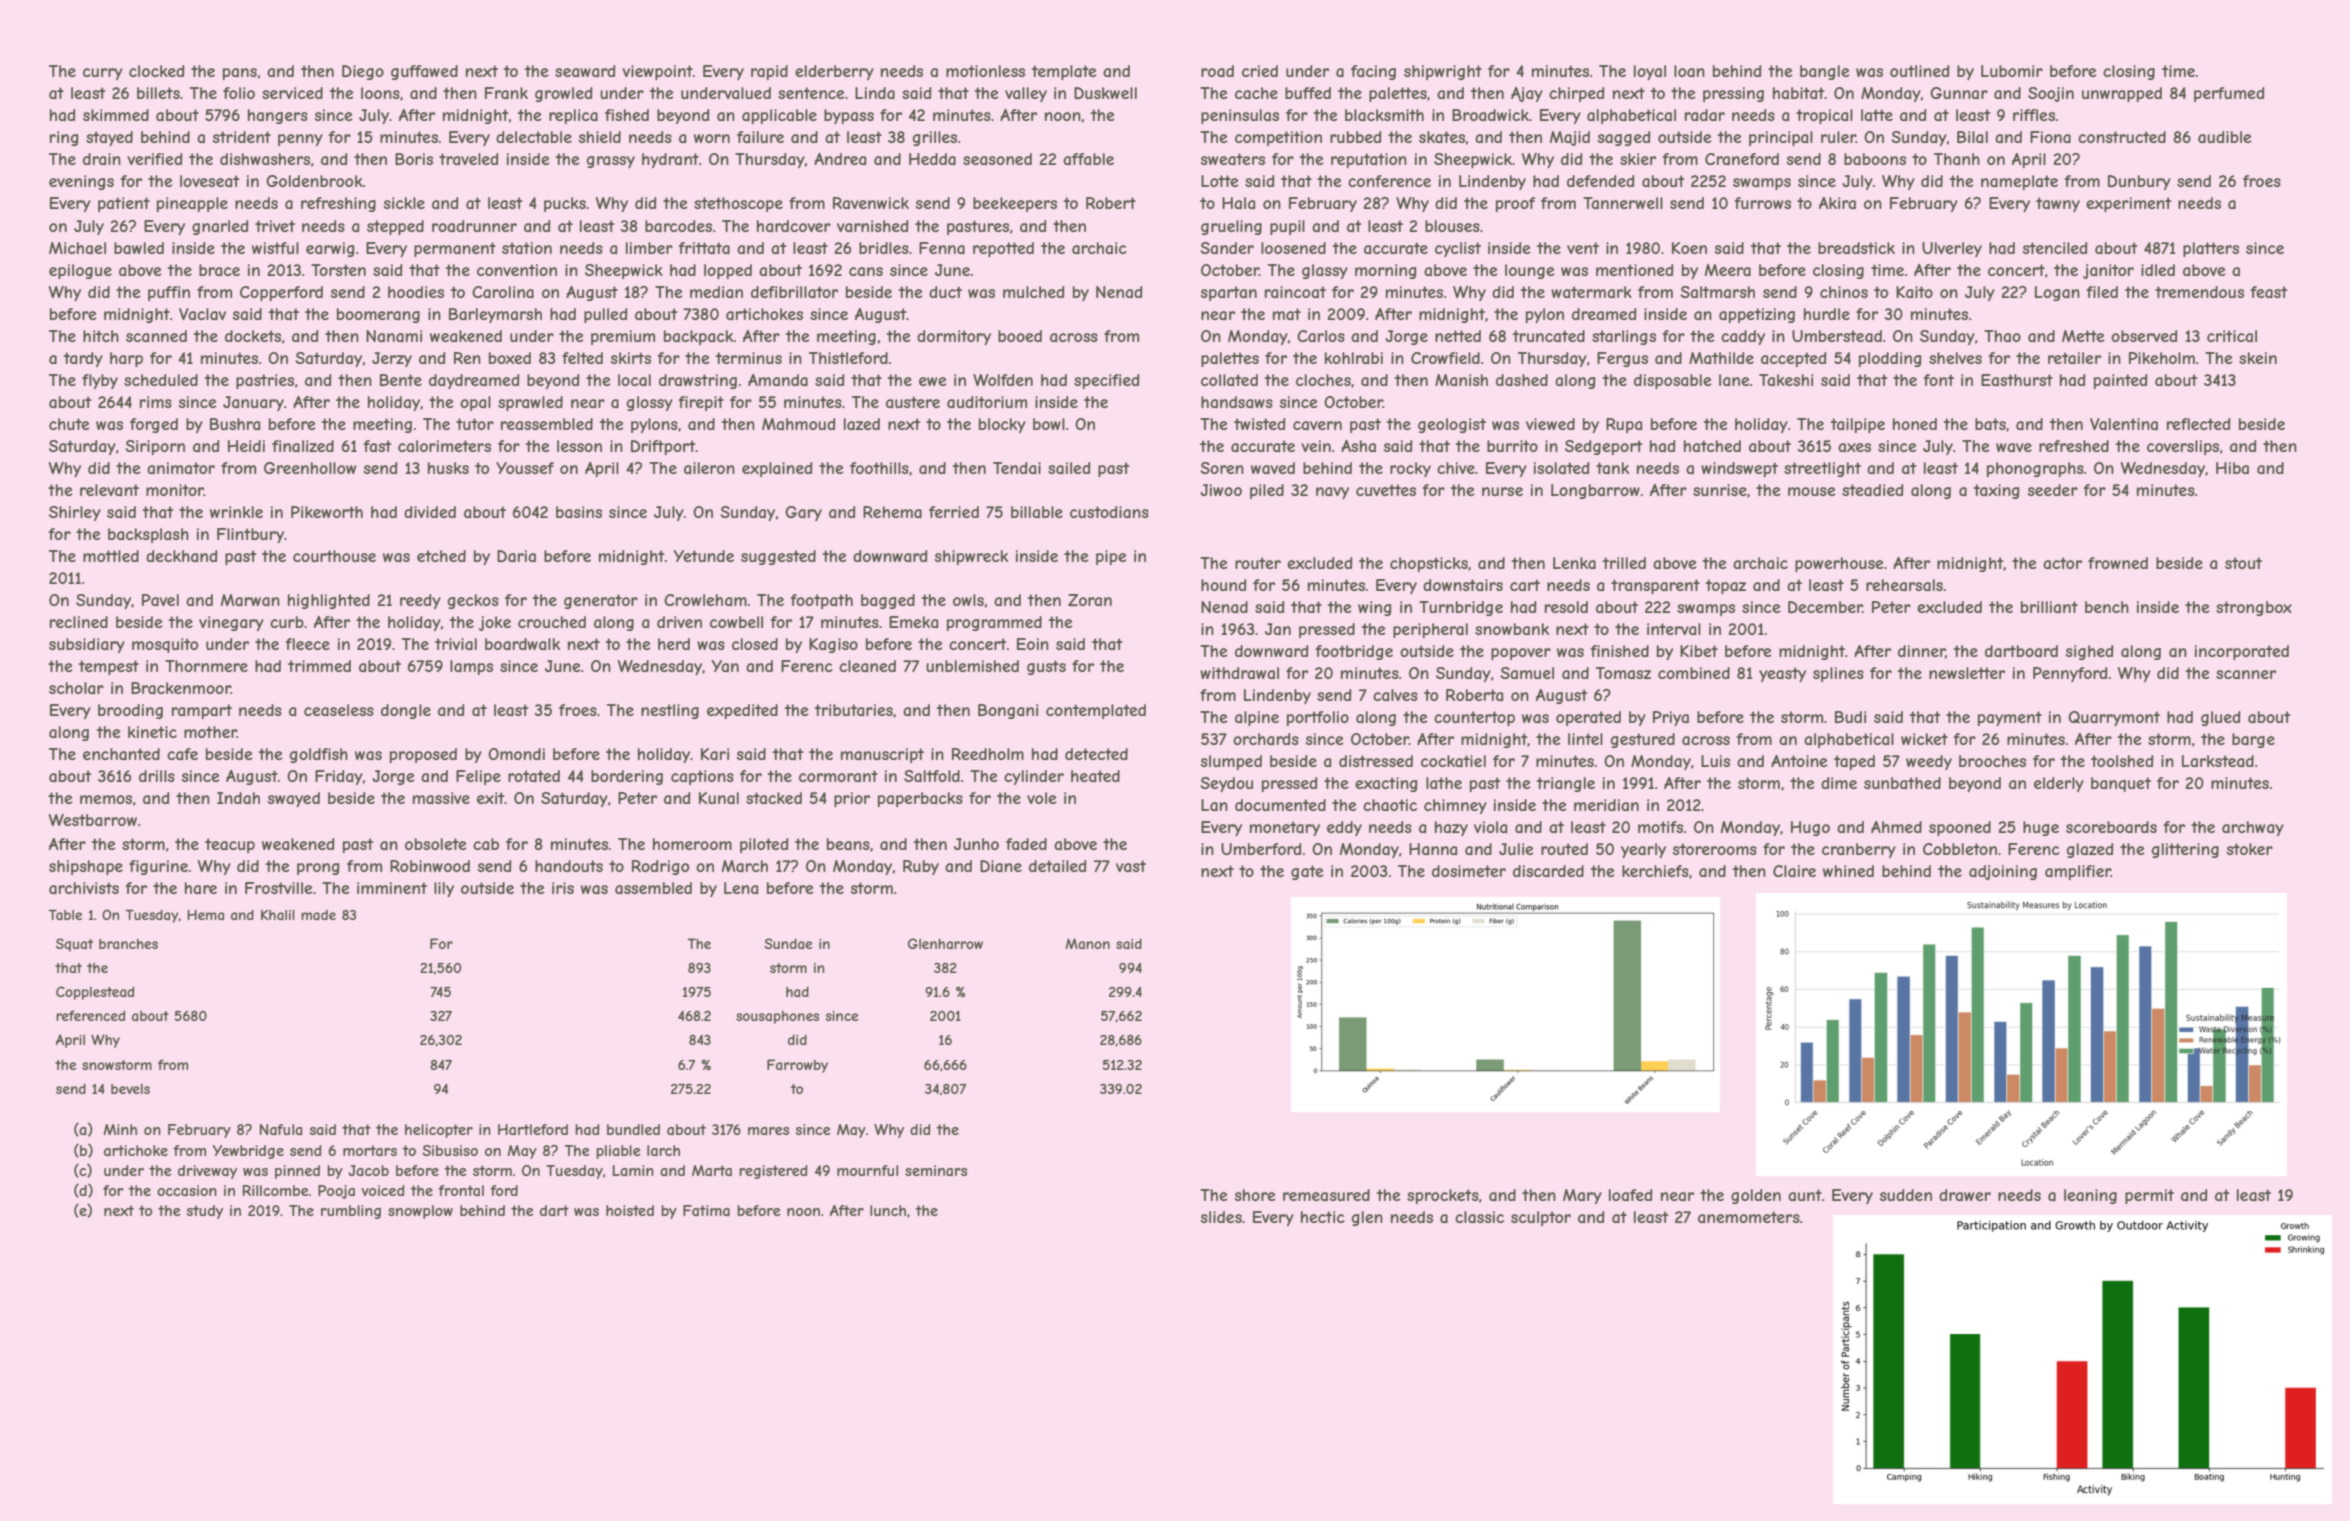  Describe the element at coordinates (424, 72) in the page. I see `guffawed` at that location.
